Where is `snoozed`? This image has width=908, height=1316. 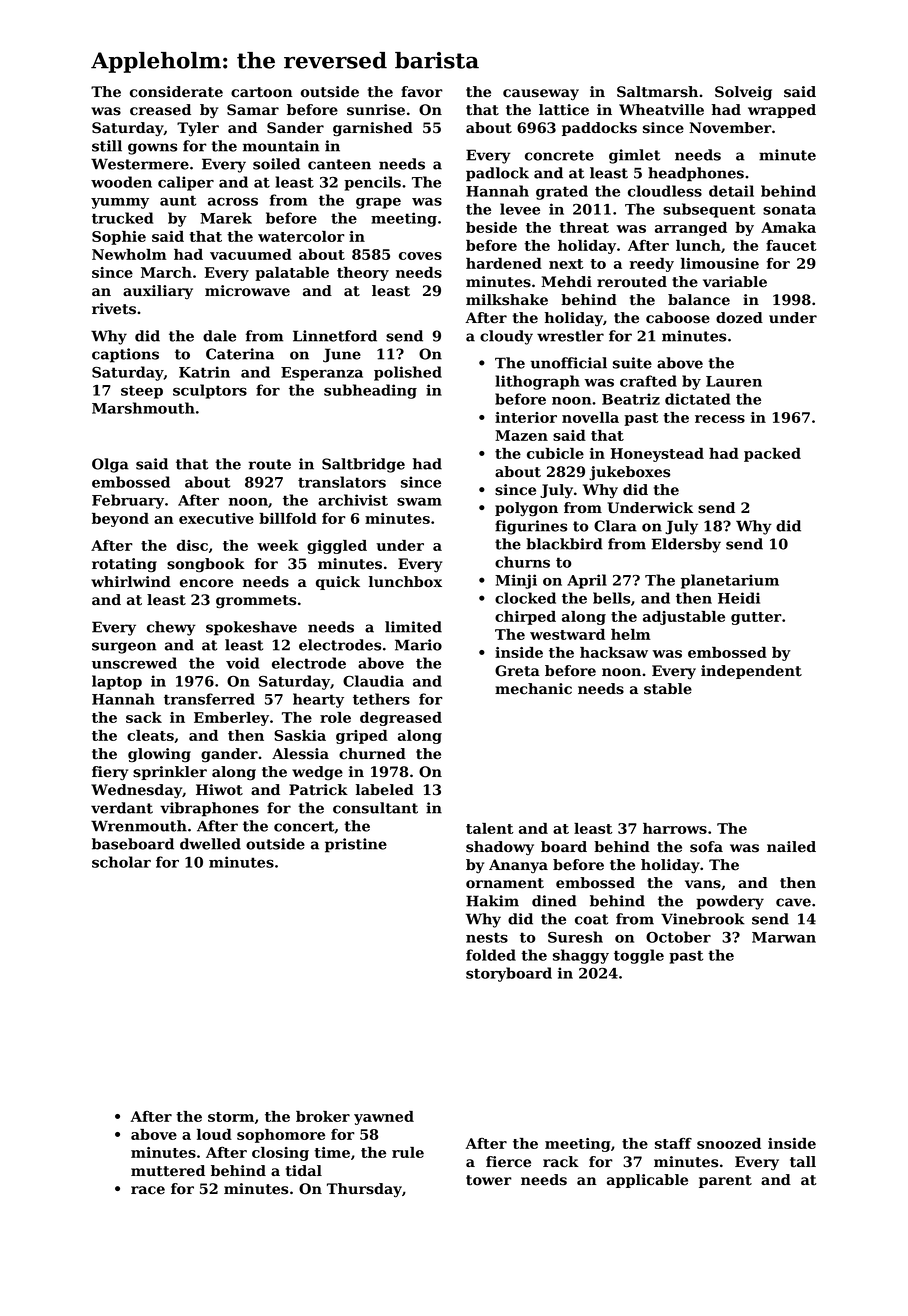
snoozed is located at coordinates (729, 1143).
